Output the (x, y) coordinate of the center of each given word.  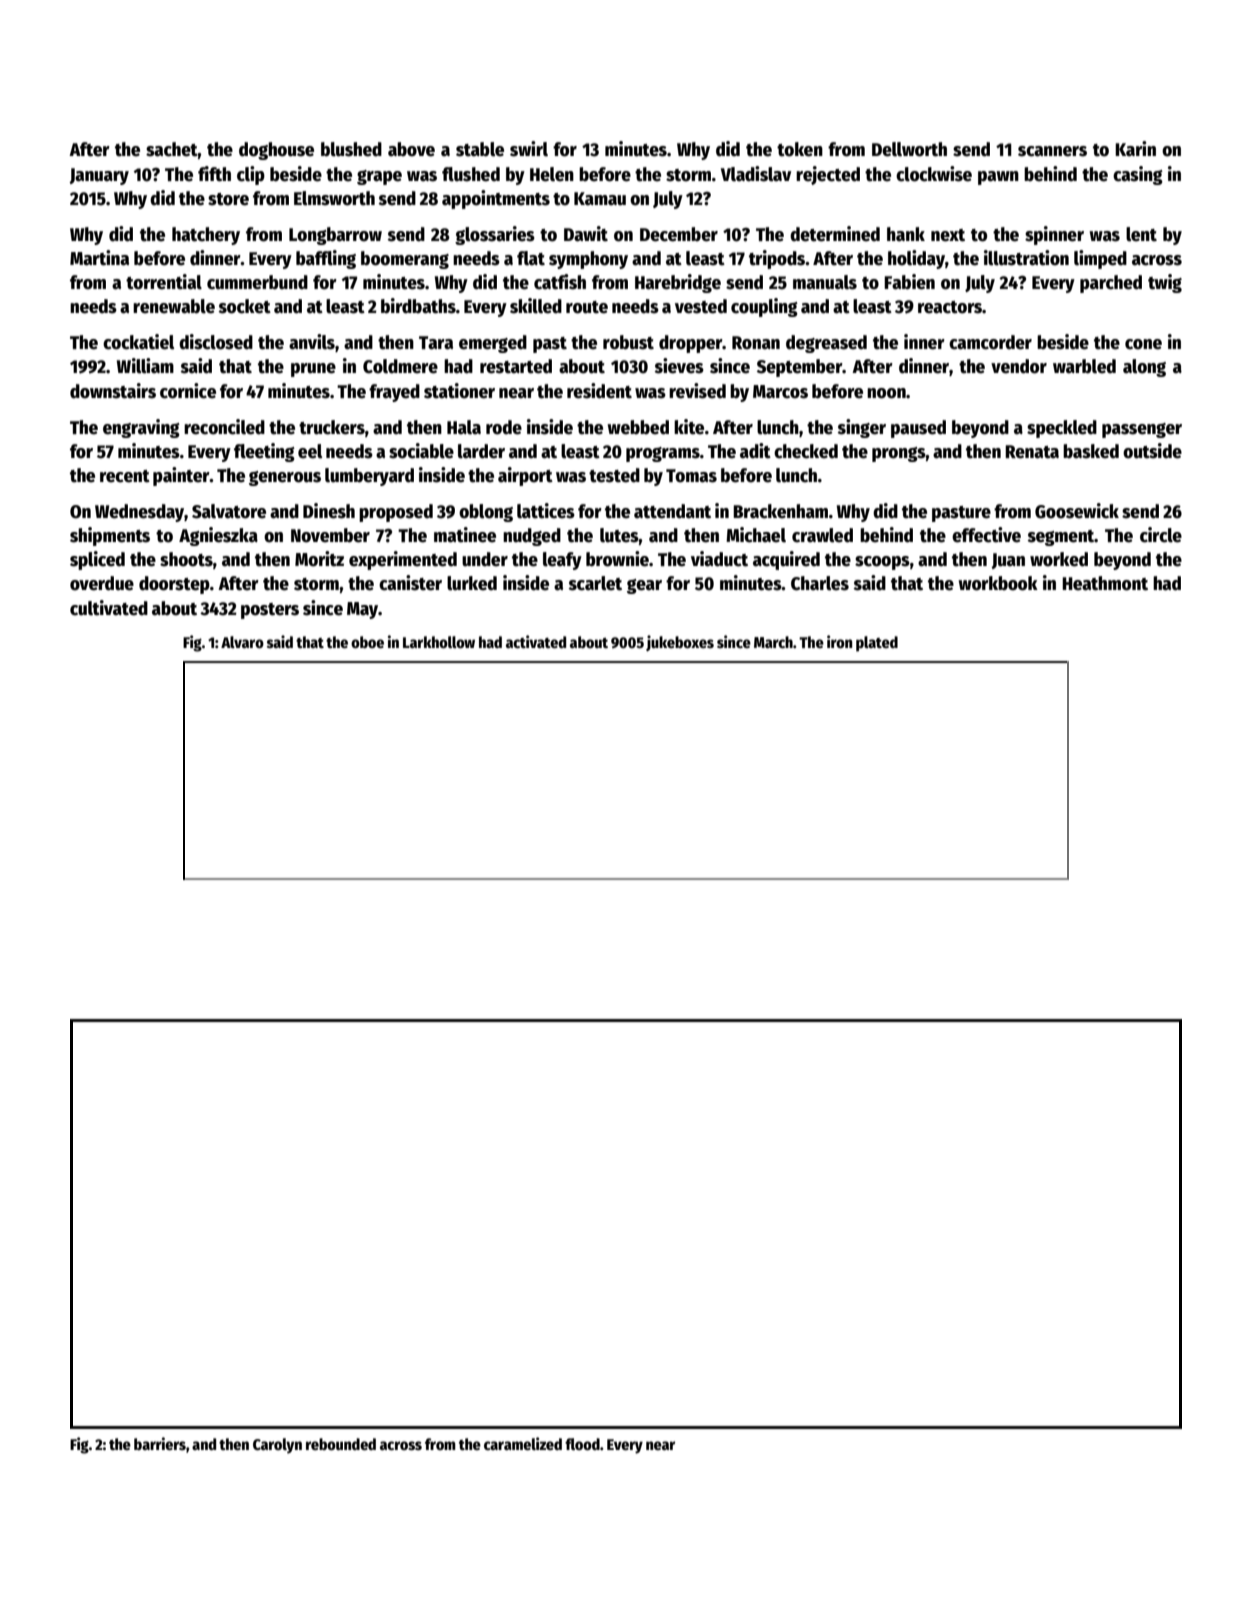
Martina (99, 258)
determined (835, 234)
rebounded (341, 1444)
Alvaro (242, 642)
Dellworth (909, 149)
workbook (998, 583)
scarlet (595, 583)
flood (582, 1444)
